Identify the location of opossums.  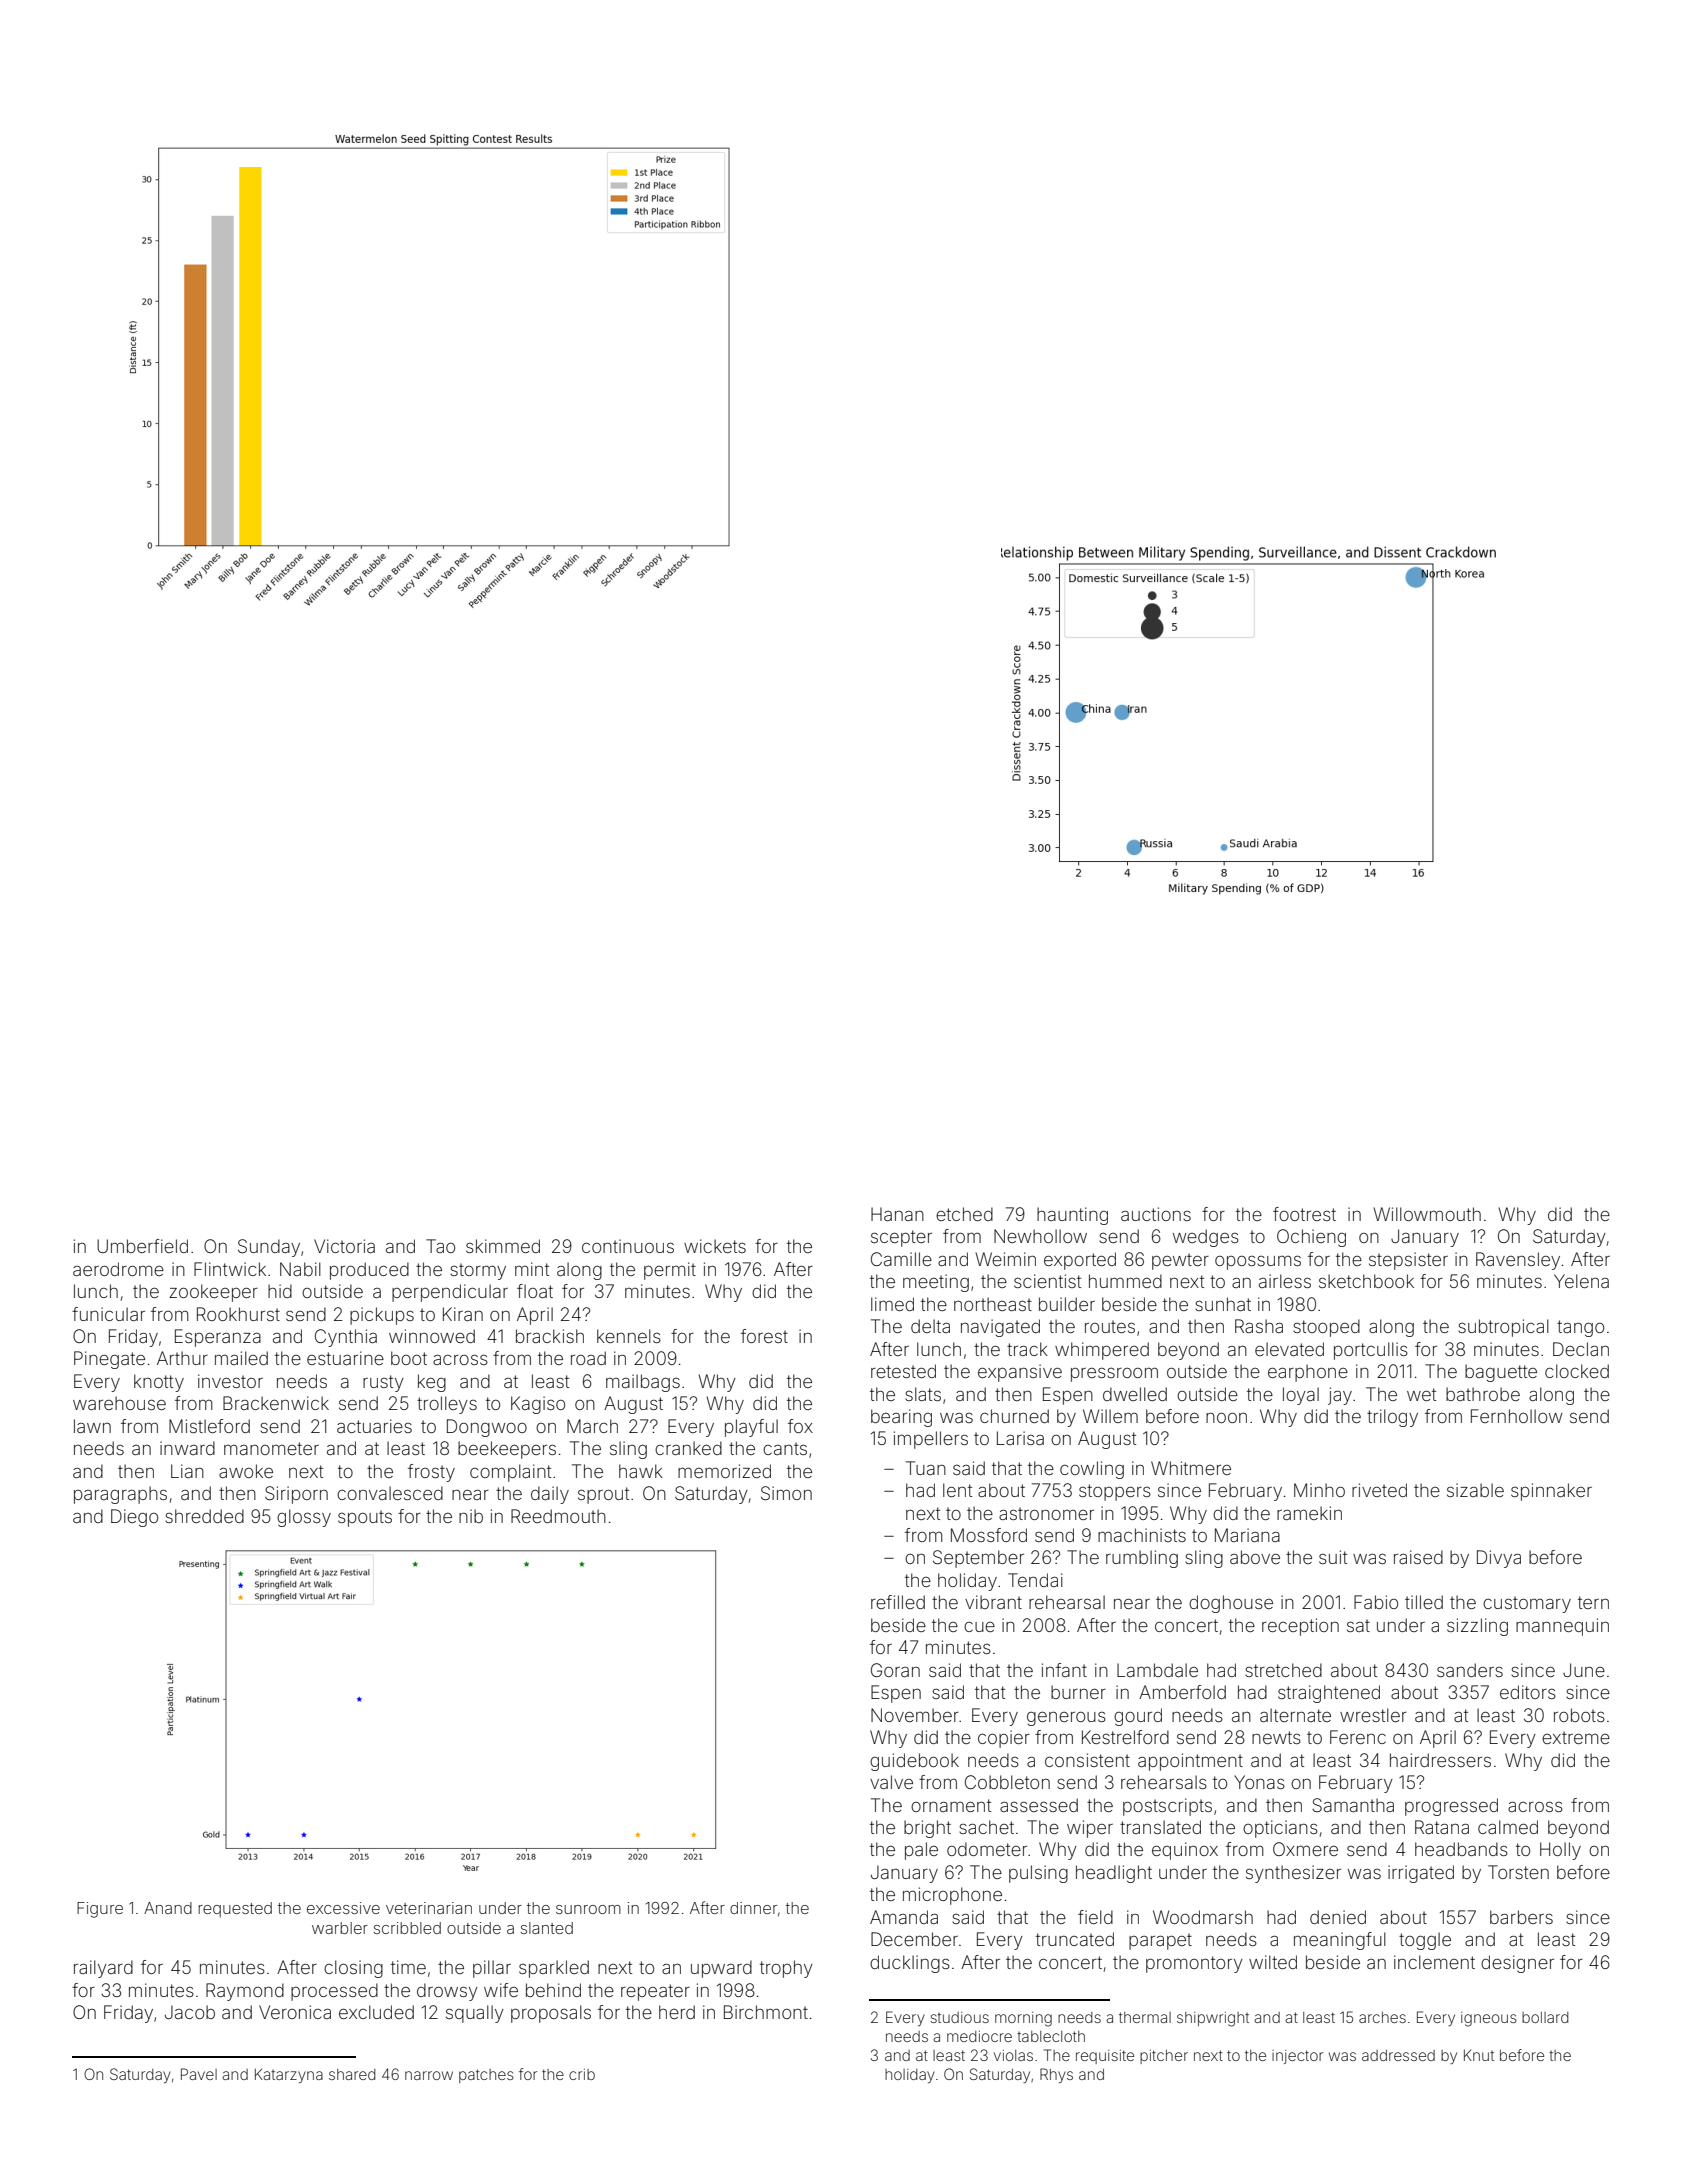
(1258, 1262).
